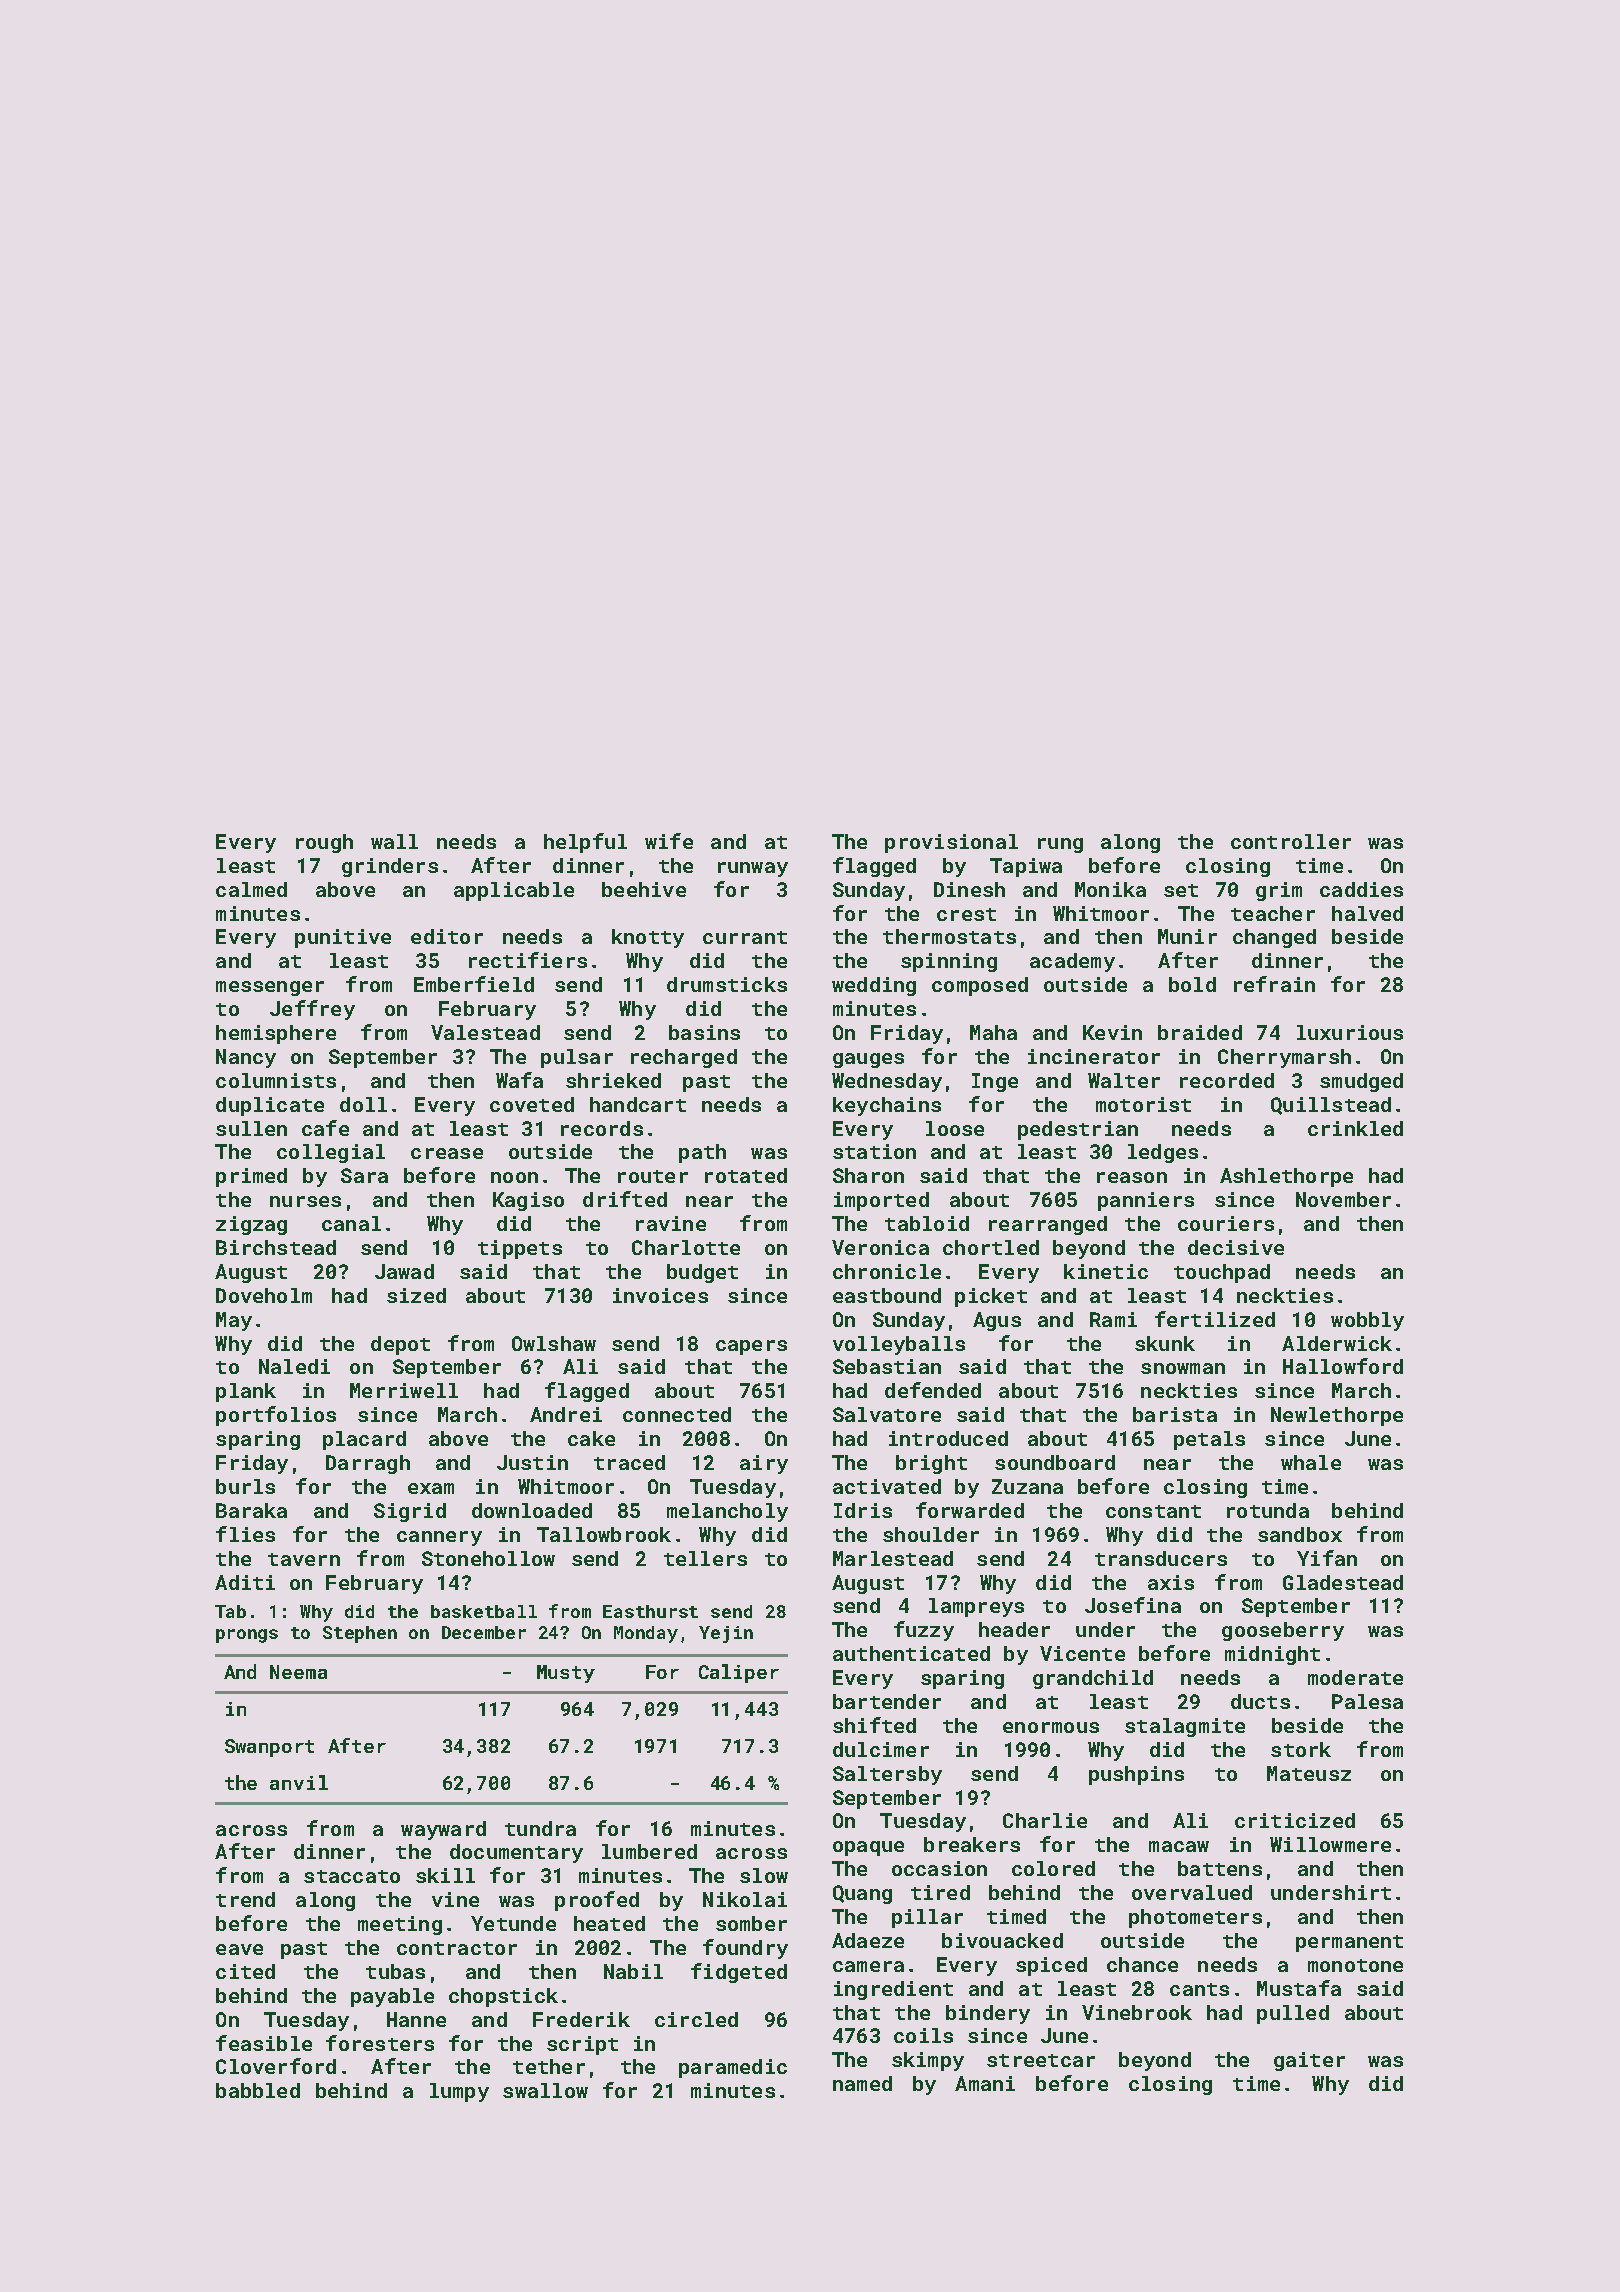 The height and width of the image is (2292, 1620). Describe the element at coordinates (669, 841) in the image. I see `wife` at that location.
